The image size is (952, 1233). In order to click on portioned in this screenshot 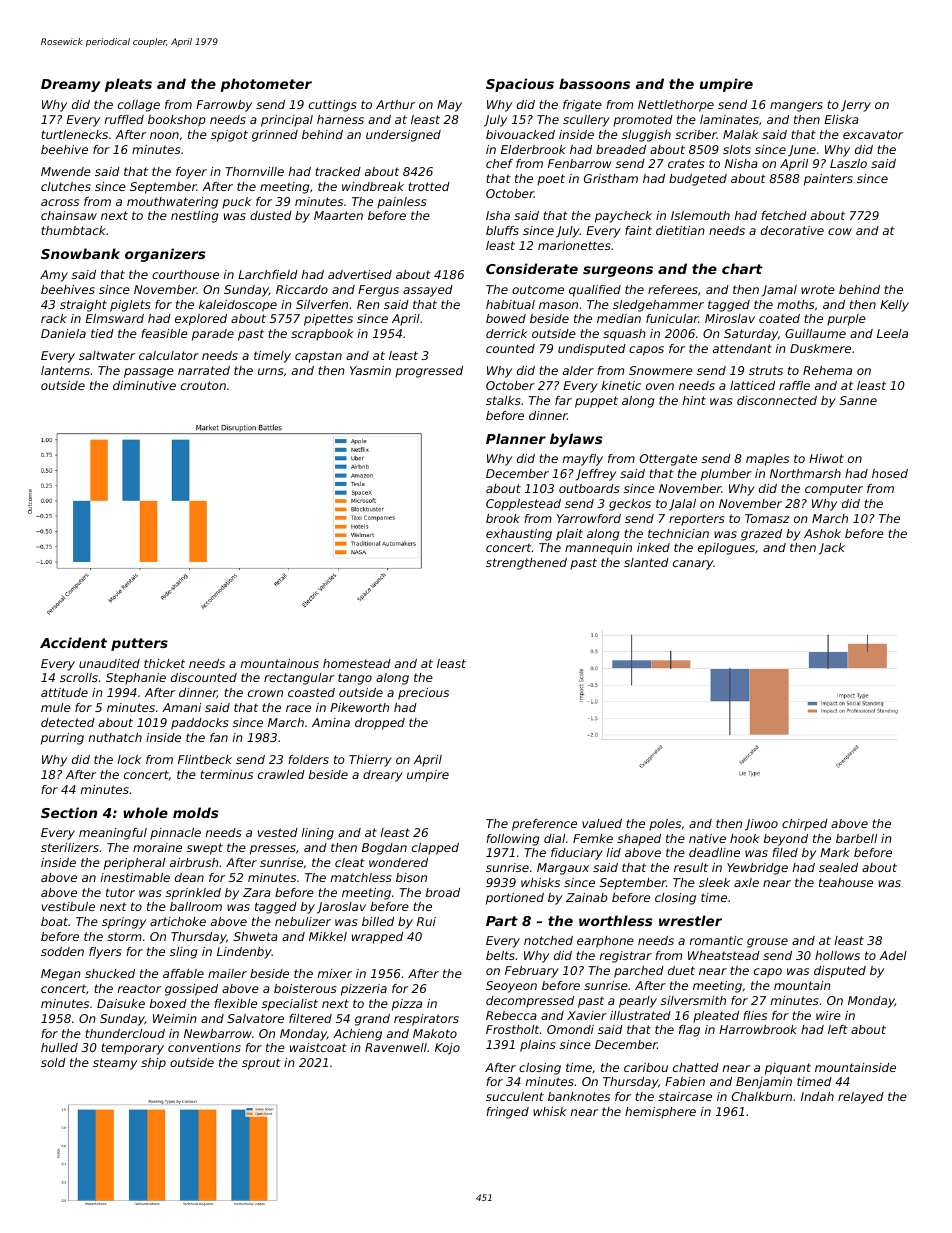, I will do `click(515, 899)`.
